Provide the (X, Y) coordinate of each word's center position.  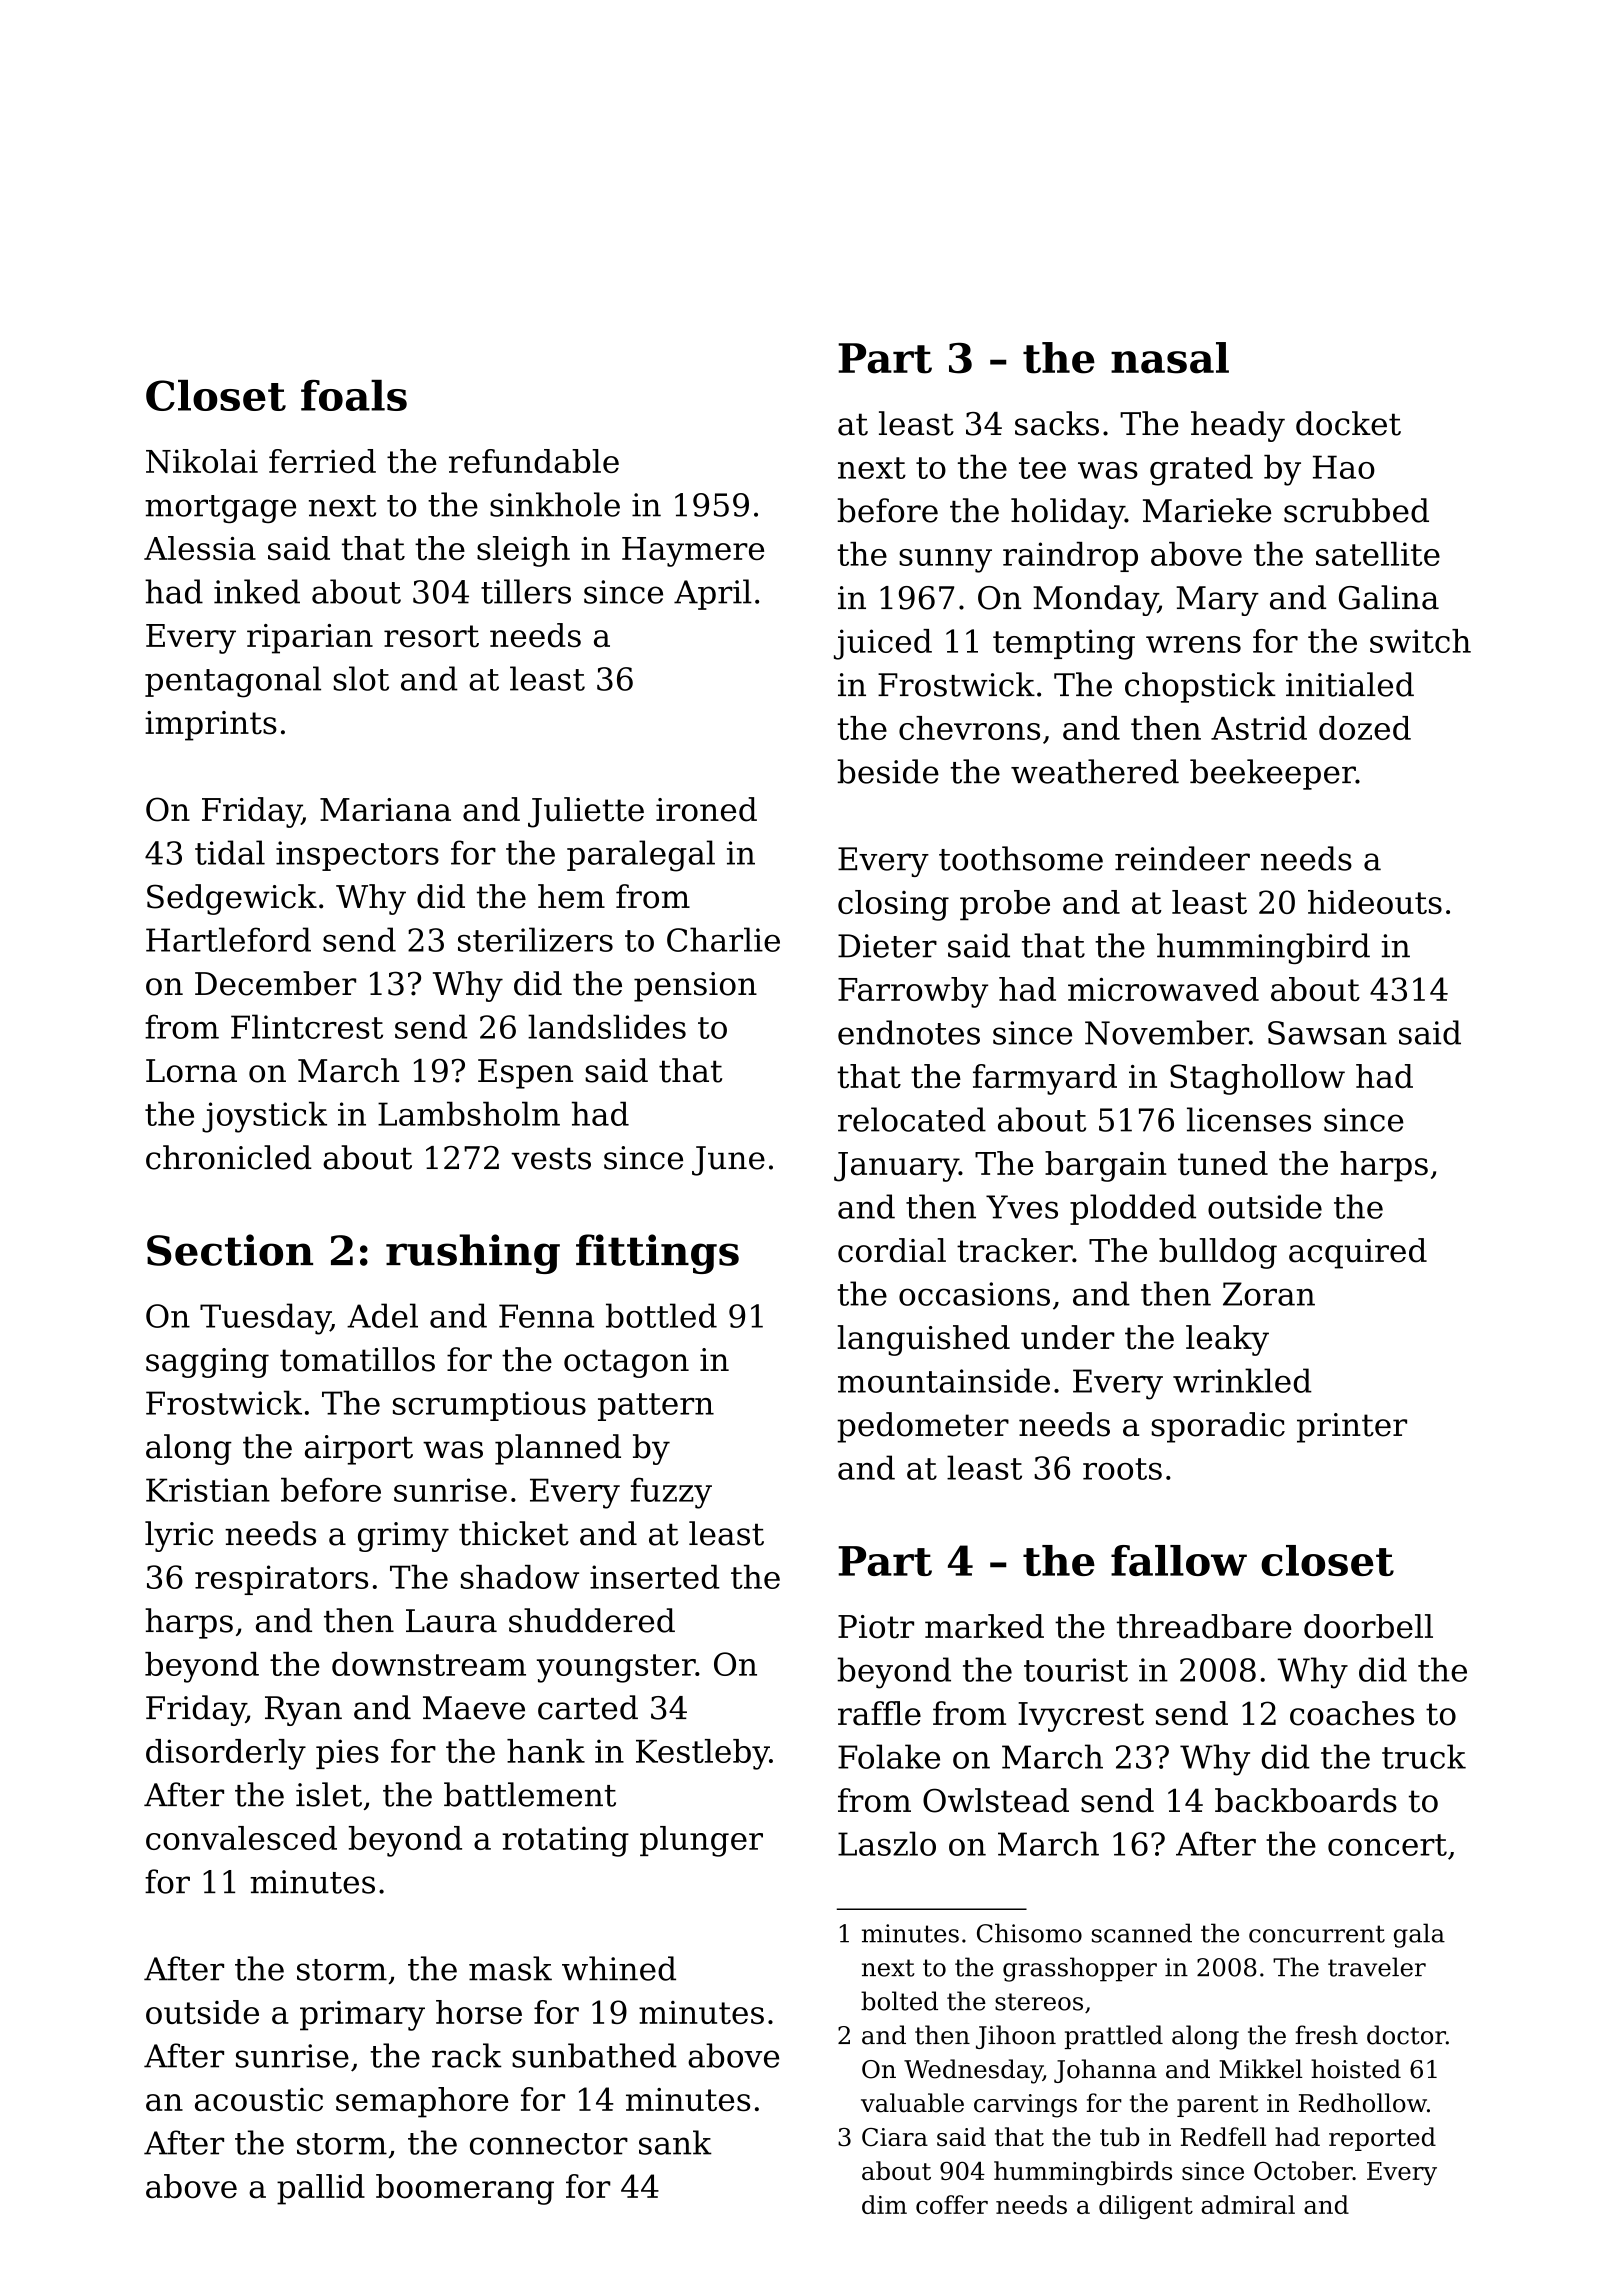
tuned (1223, 1163)
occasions (974, 1294)
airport (359, 1450)
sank (675, 2142)
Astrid (1259, 728)
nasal (1170, 358)
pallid (321, 2189)
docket (1348, 423)
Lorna (191, 1071)
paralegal (641, 856)
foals (354, 395)
